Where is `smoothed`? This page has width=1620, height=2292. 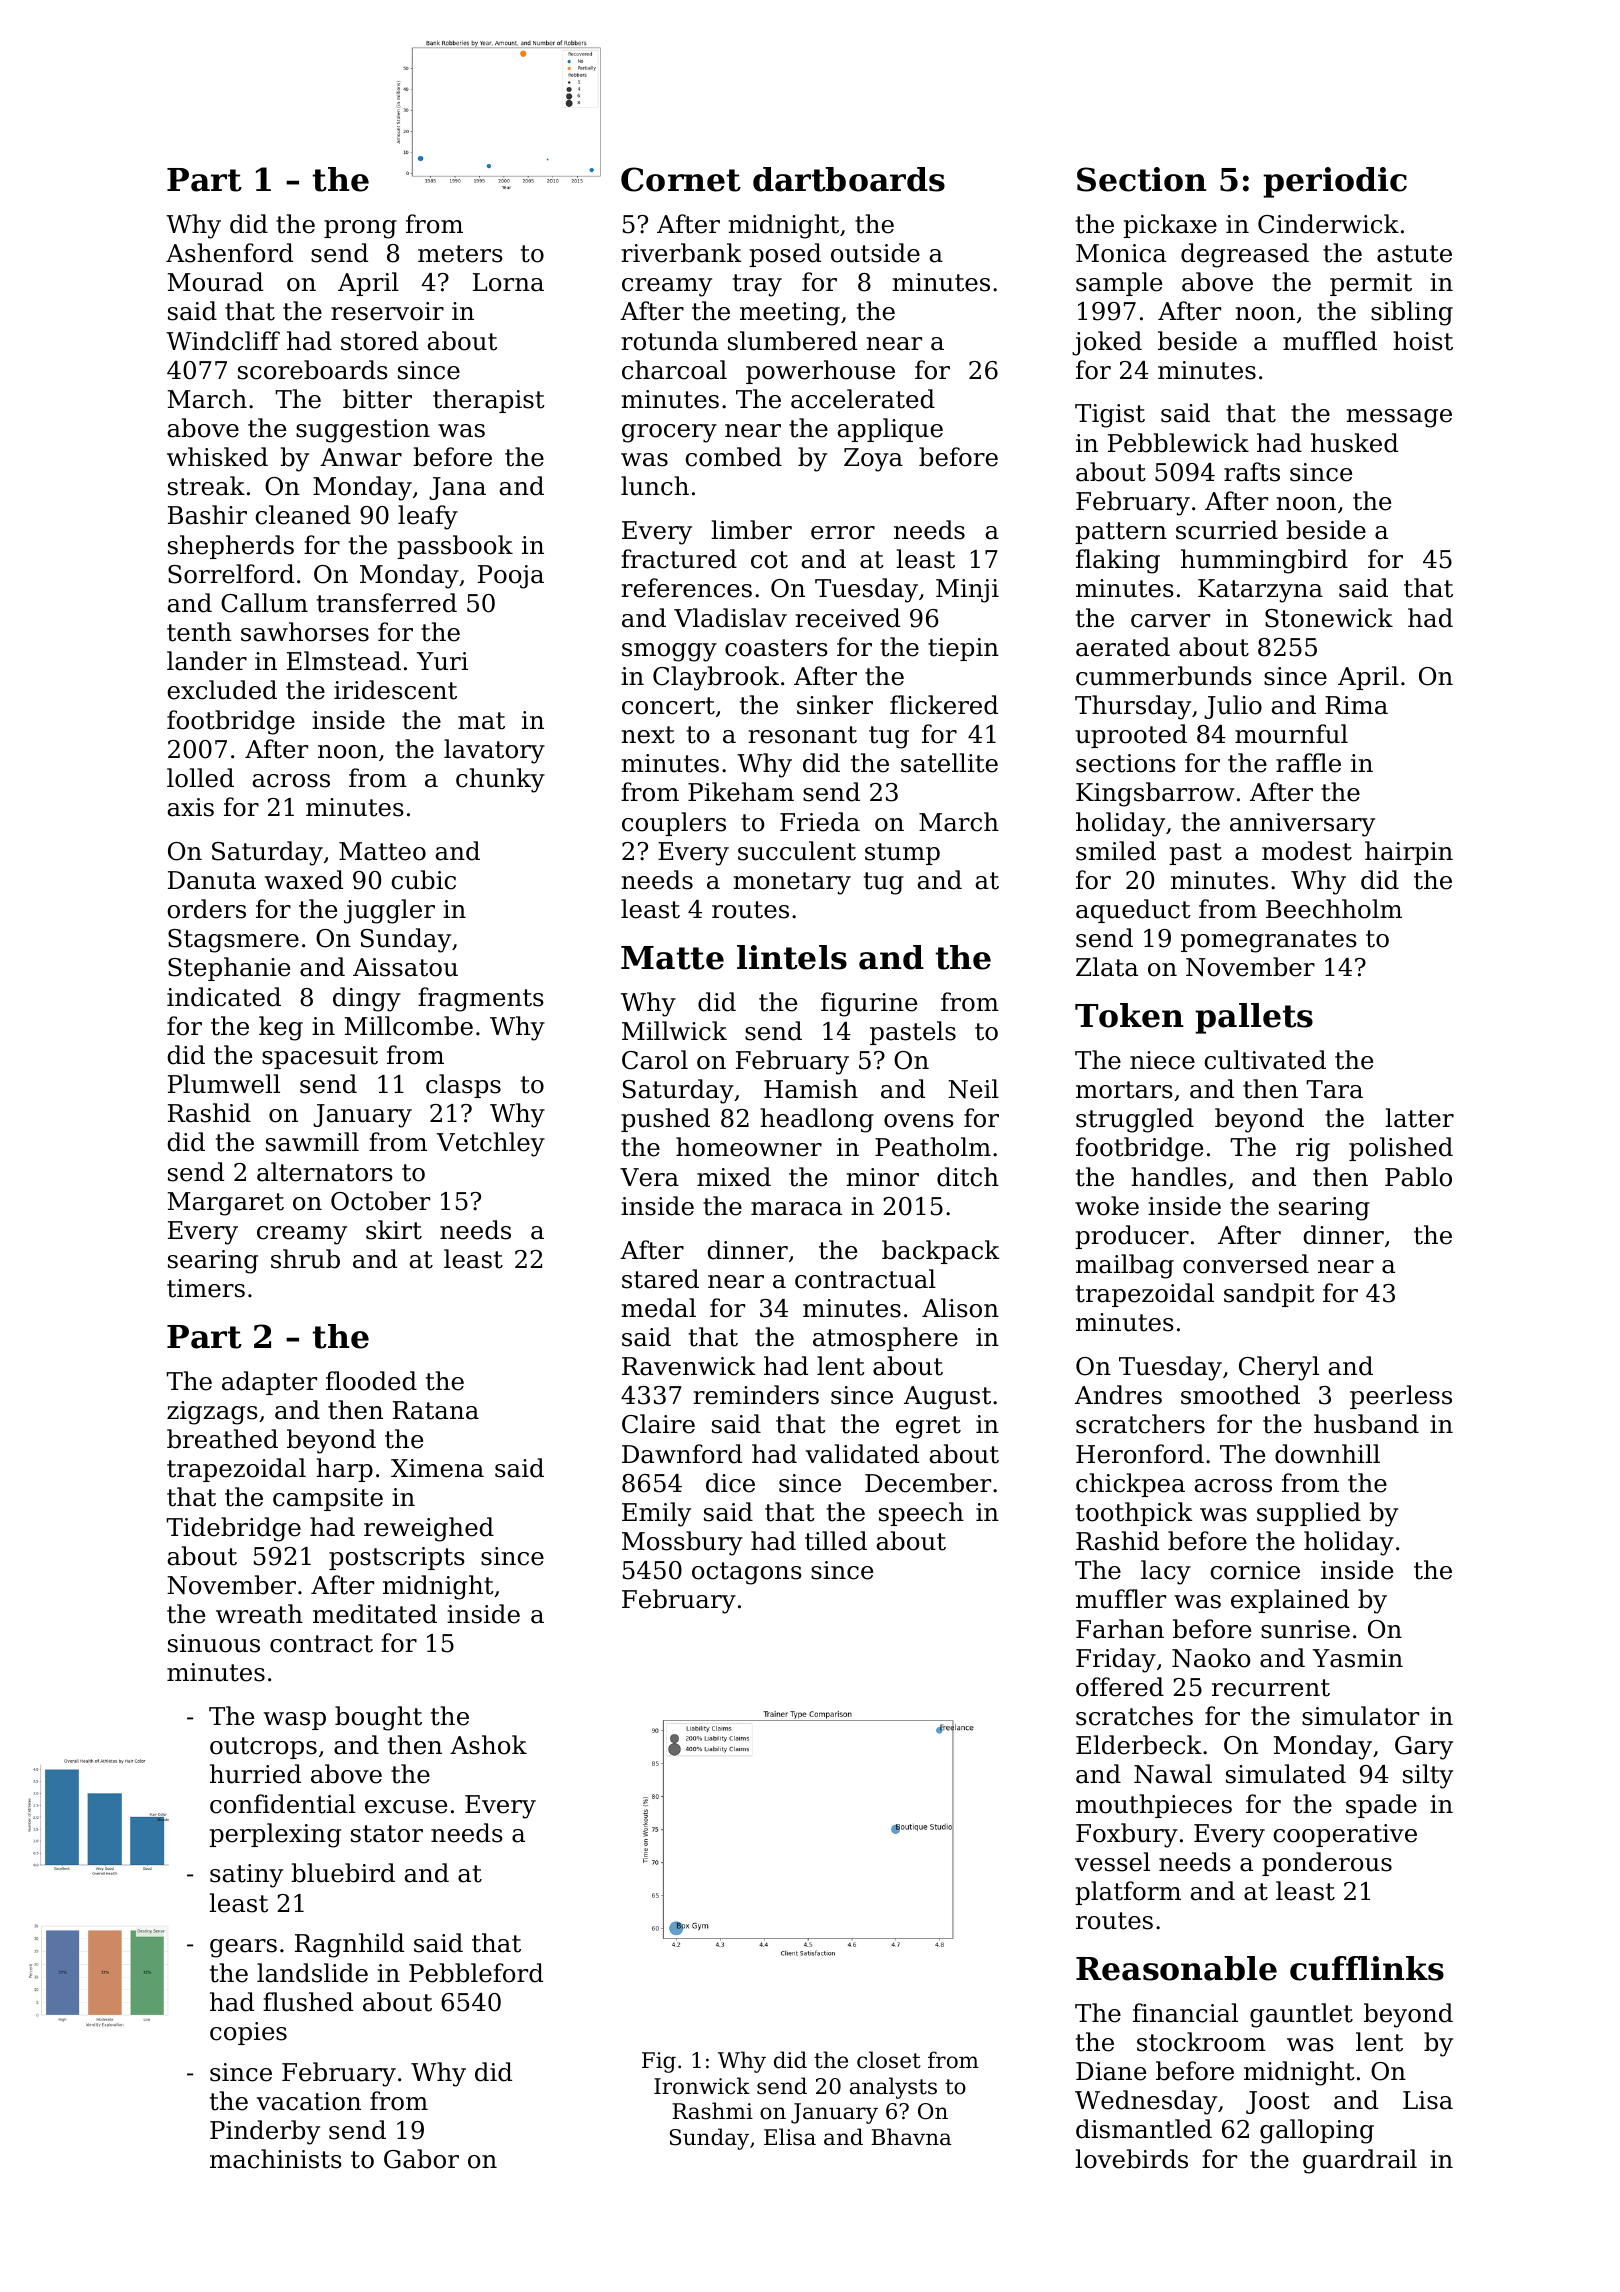
smoothed is located at coordinates (1240, 1395).
